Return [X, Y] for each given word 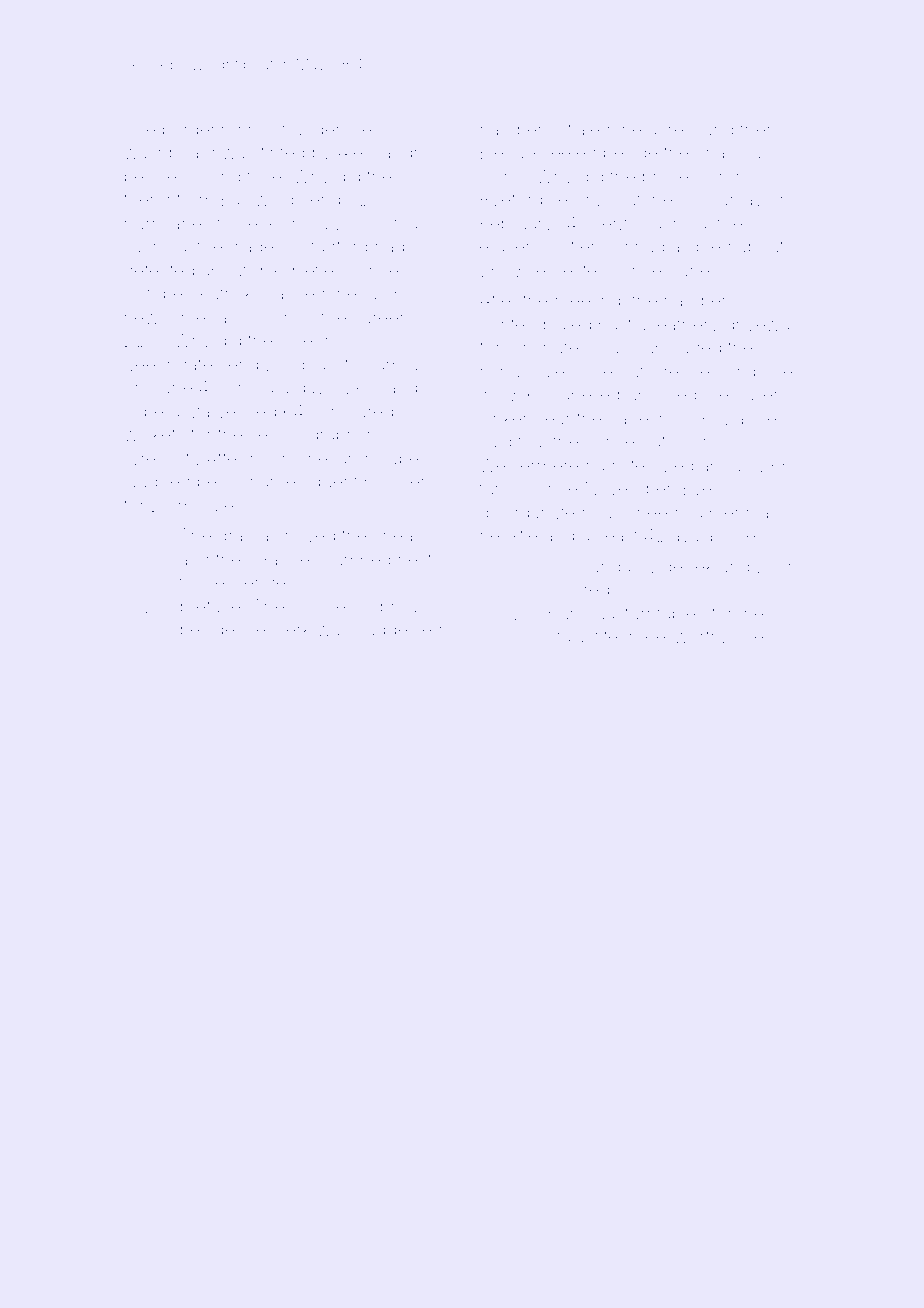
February [517, 225]
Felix [257, 223]
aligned [701, 248]
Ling [774, 568]
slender [262, 582]
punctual [583, 615]
